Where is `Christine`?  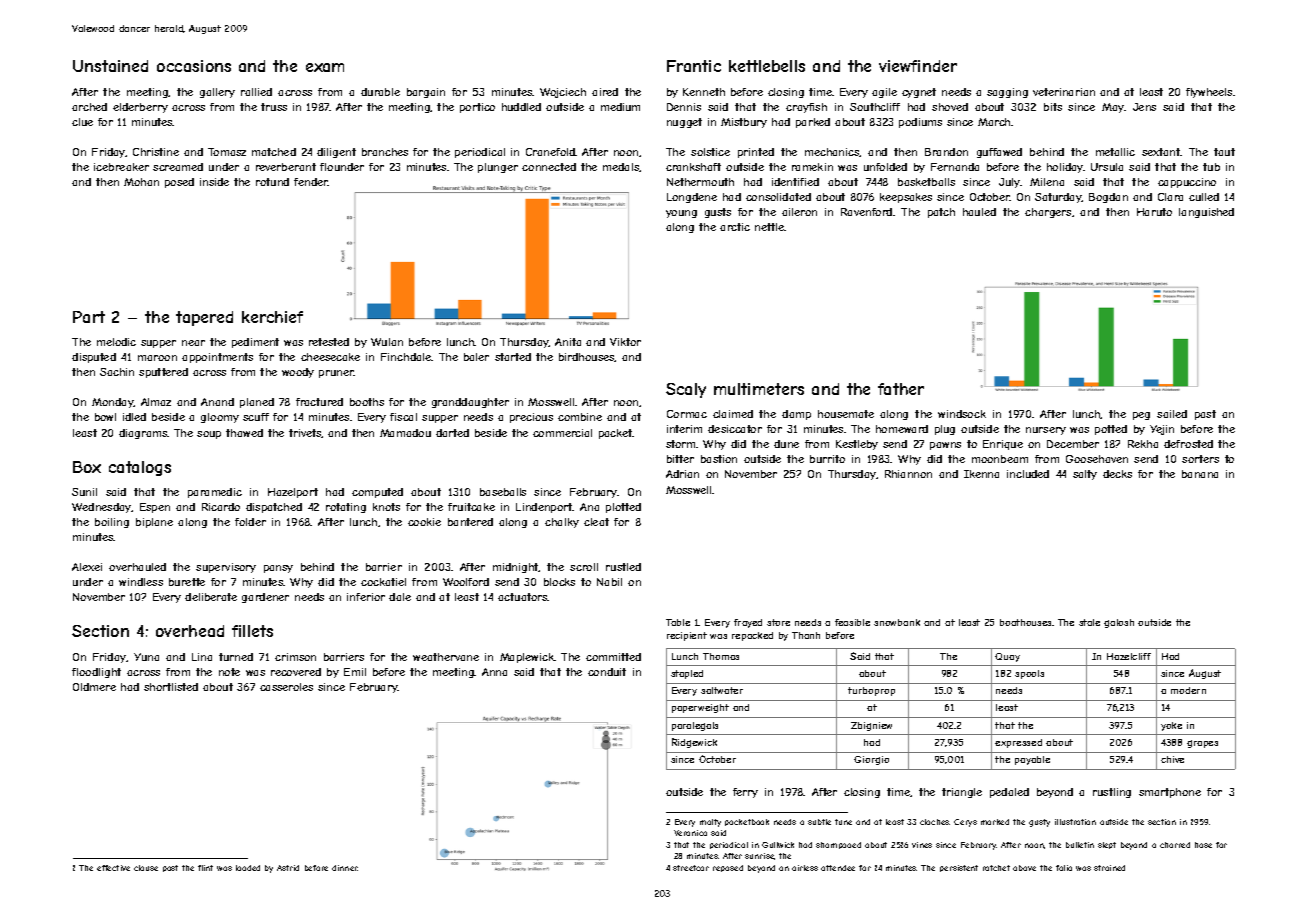 Christine is located at coordinates (156, 152).
